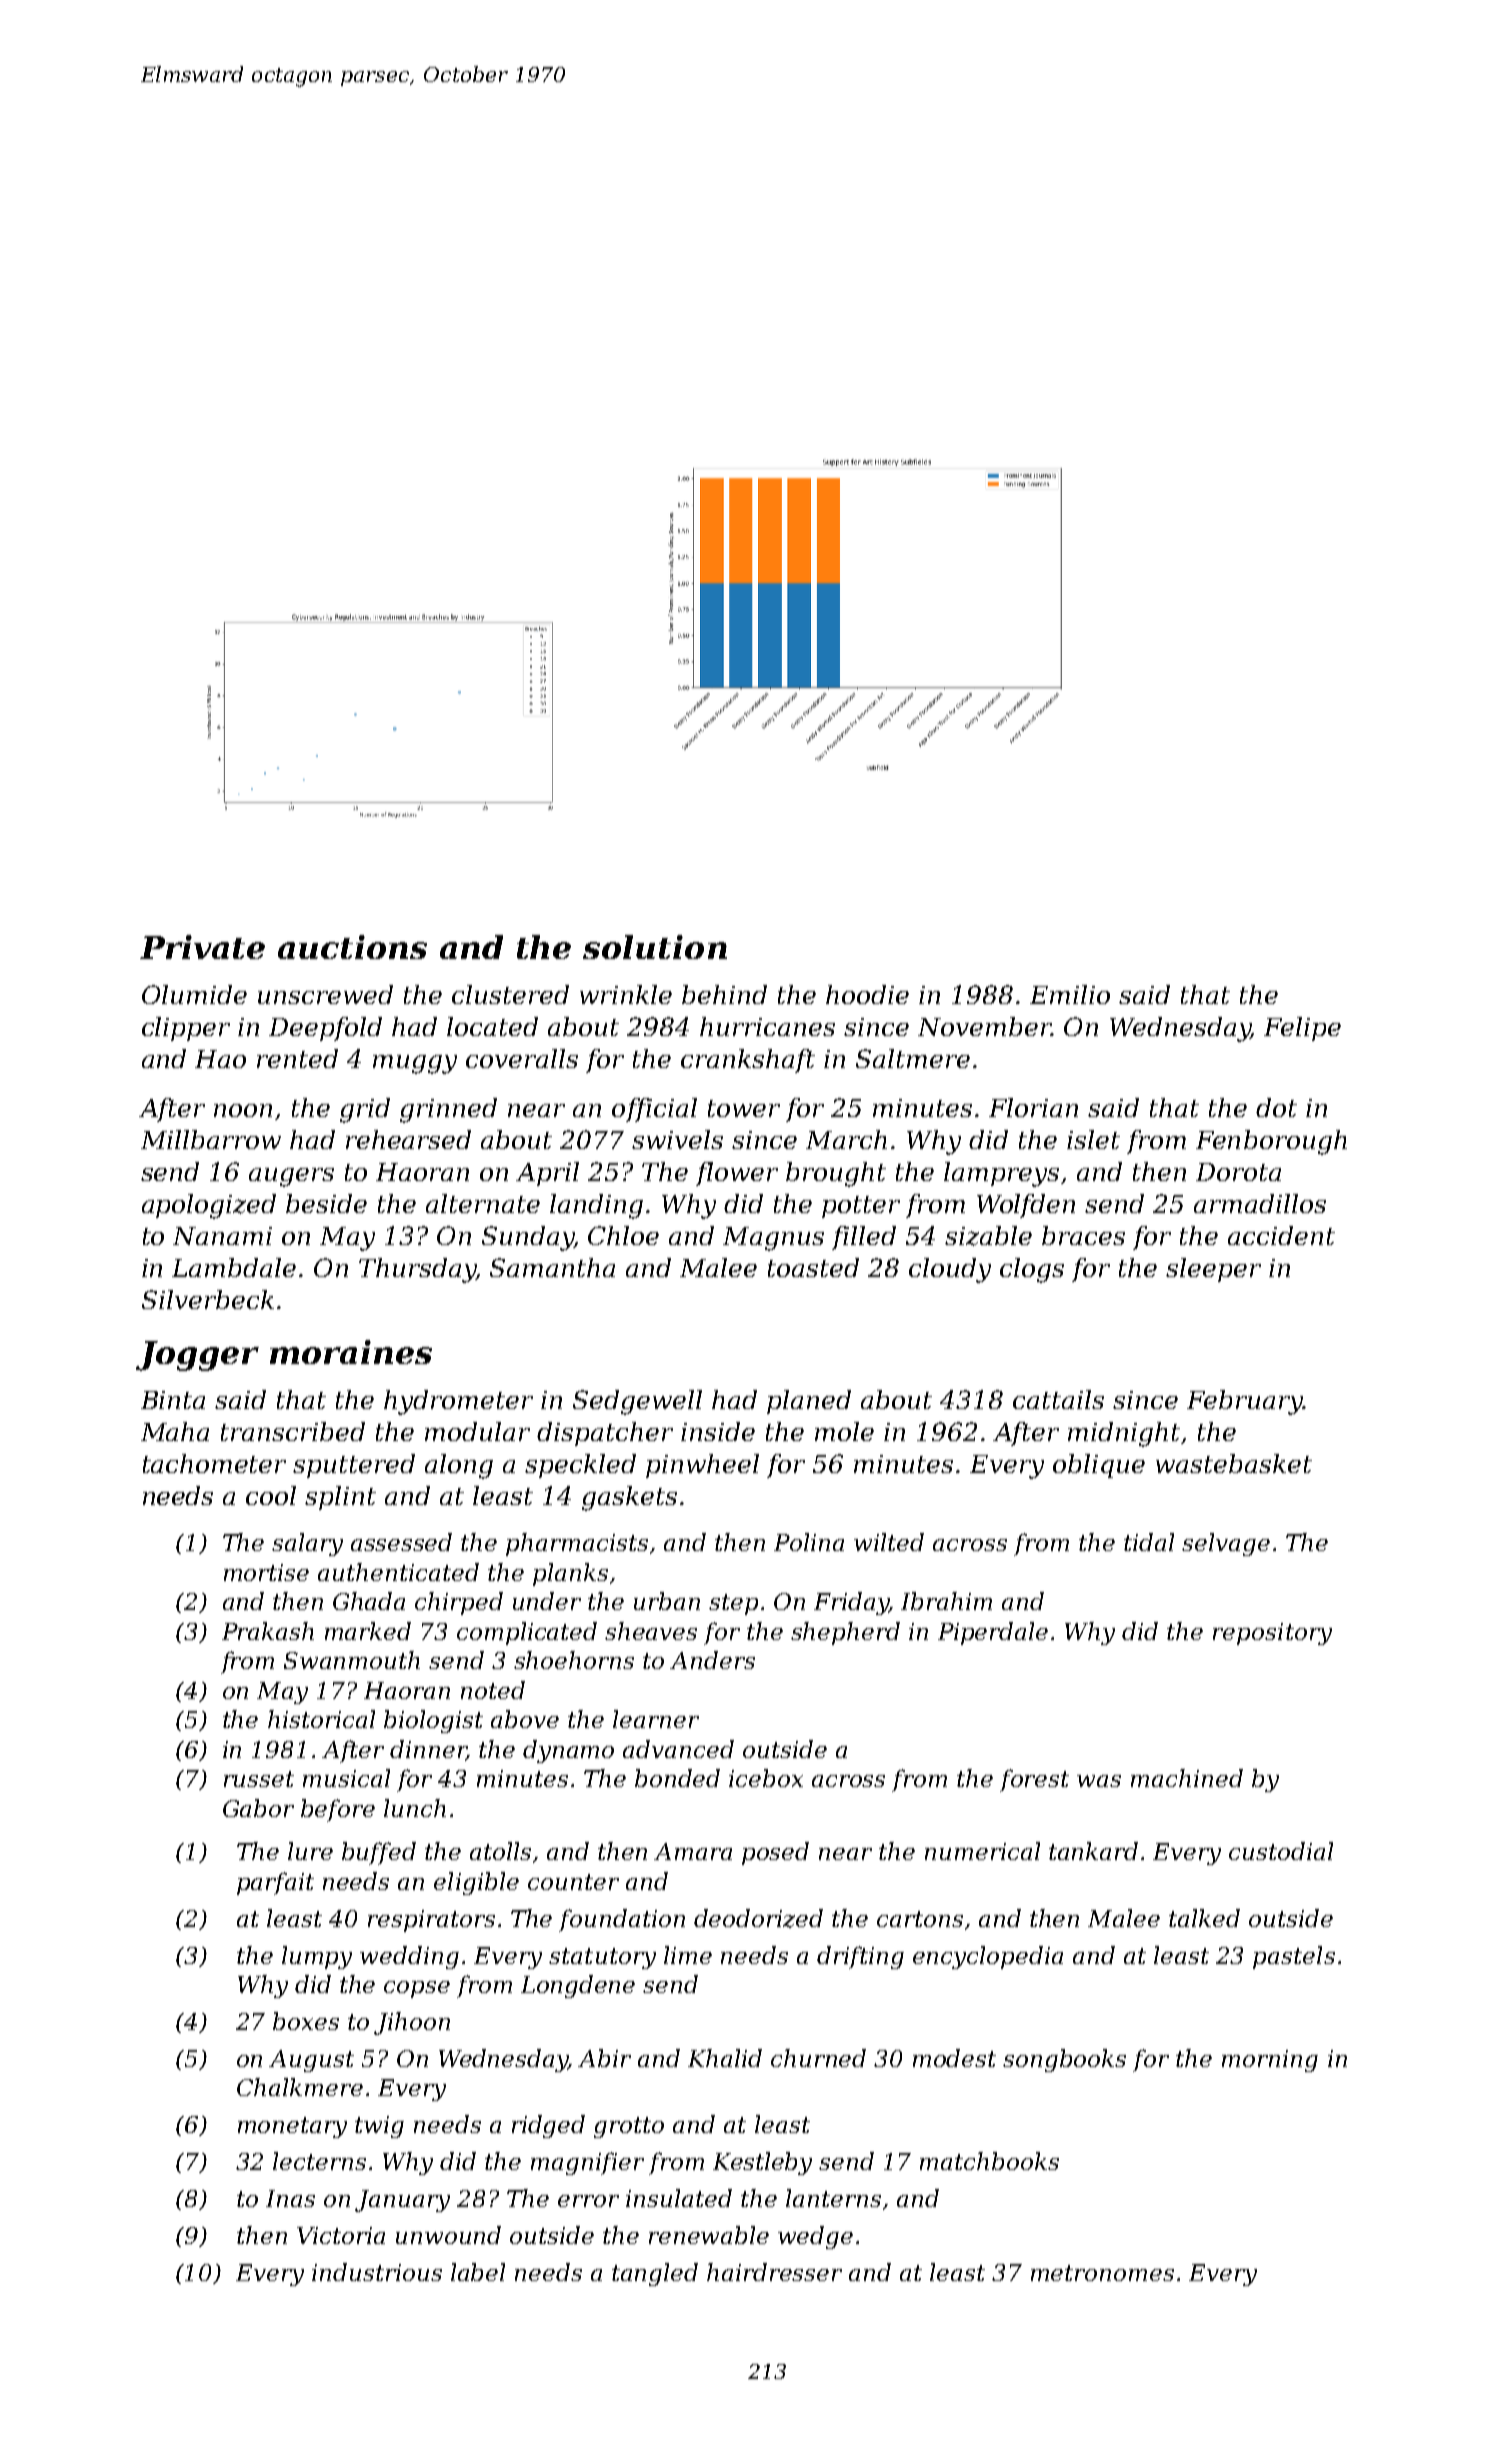 This image has width=1496, height=2464. Describe the element at coordinates (1281, 1851) in the image. I see `custodial` at that location.
